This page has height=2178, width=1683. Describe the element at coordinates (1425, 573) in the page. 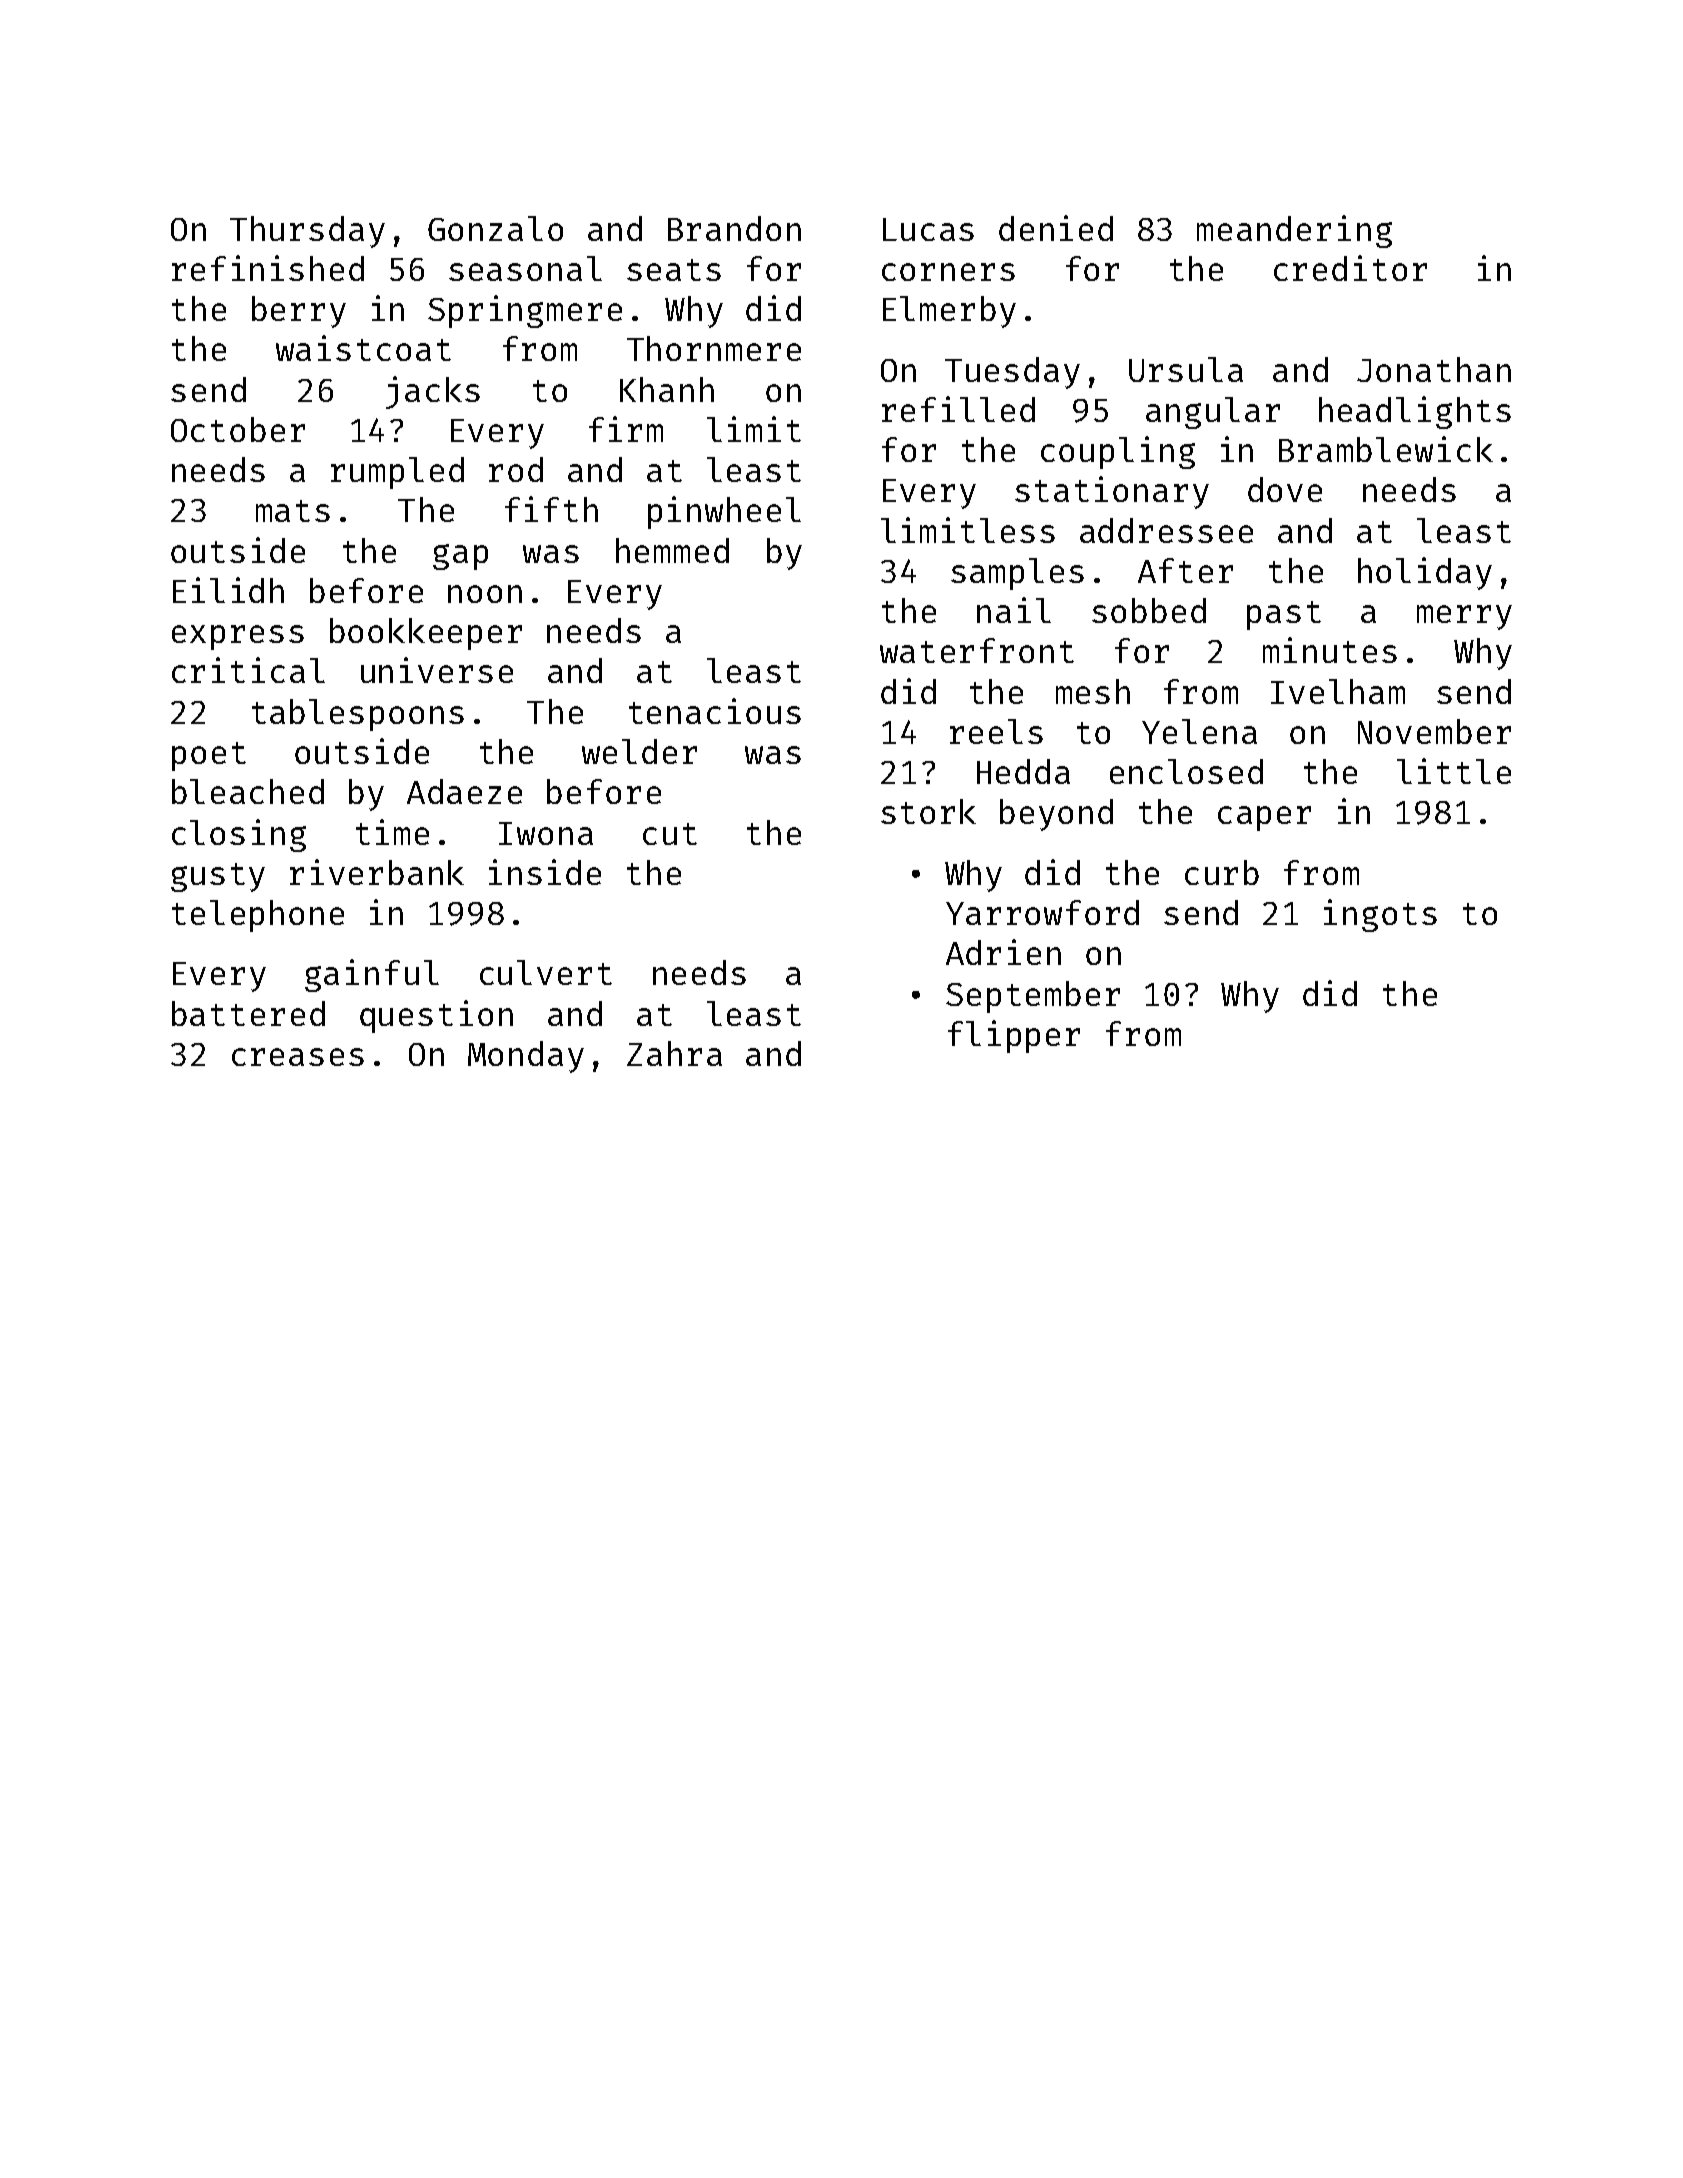

I see `holiday` at that location.
